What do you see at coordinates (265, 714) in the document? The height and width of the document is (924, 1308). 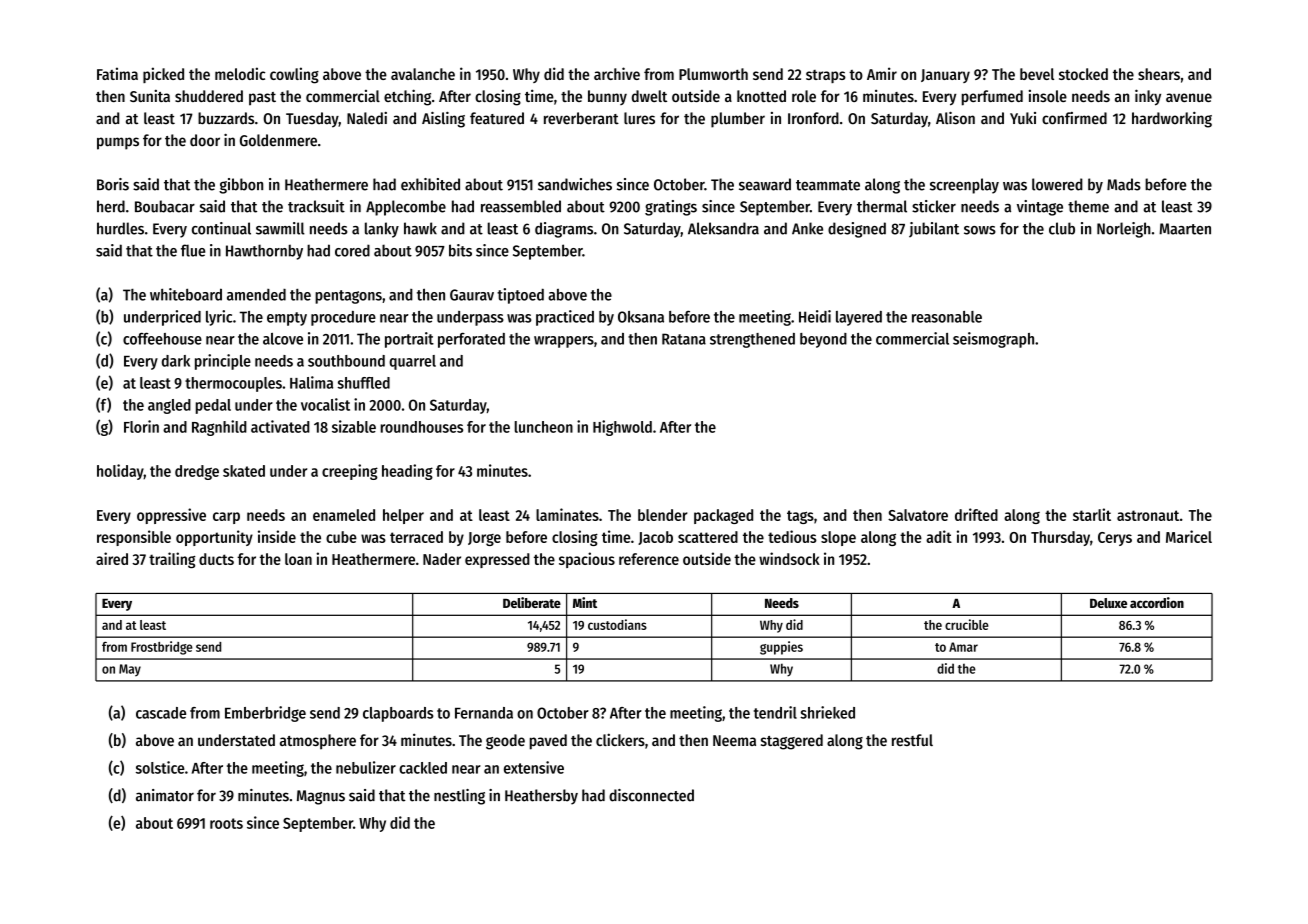 I see `Emberbridge` at bounding box center [265, 714].
